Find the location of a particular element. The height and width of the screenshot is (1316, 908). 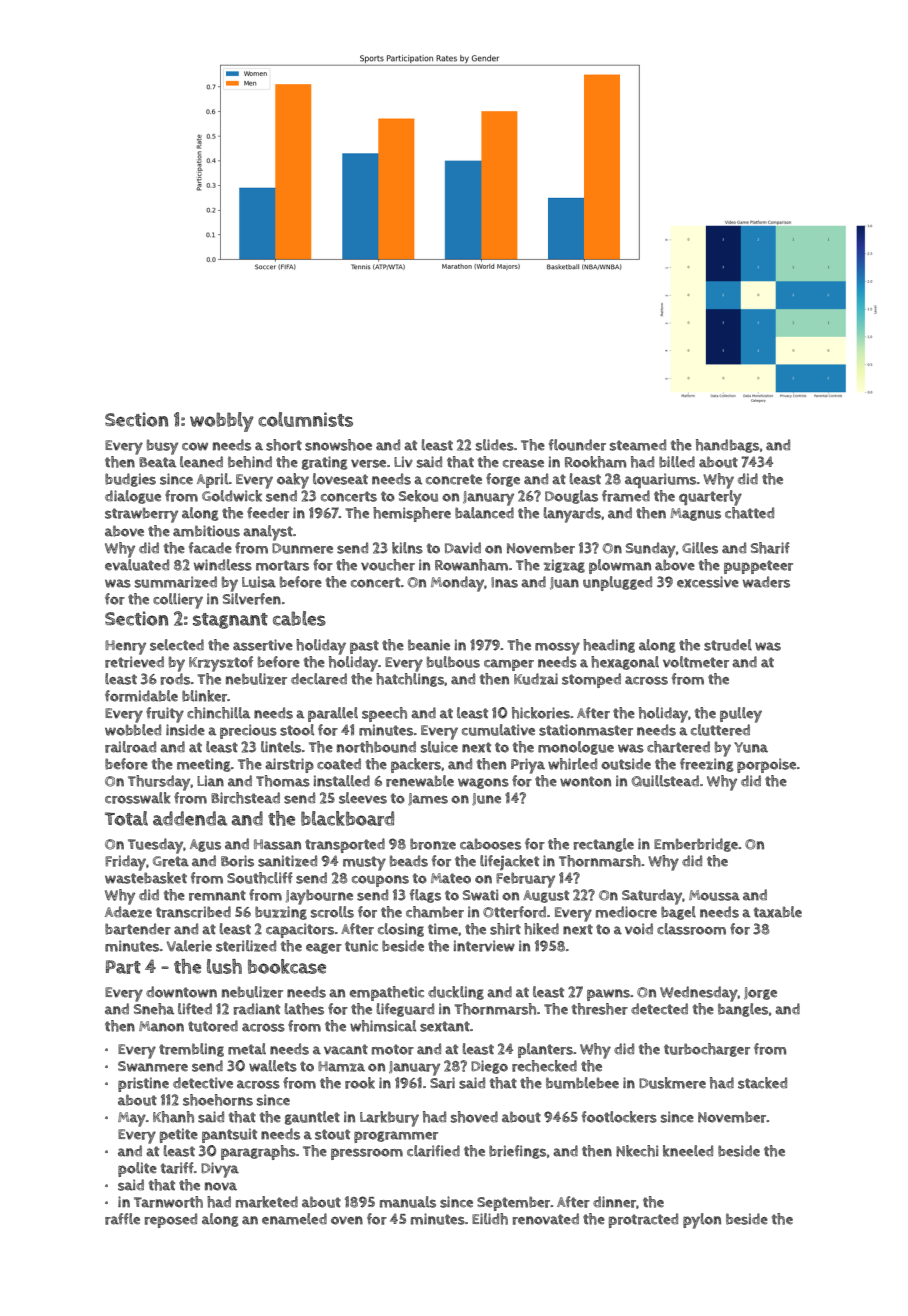

Mateo is located at coordinates (451, 878).
